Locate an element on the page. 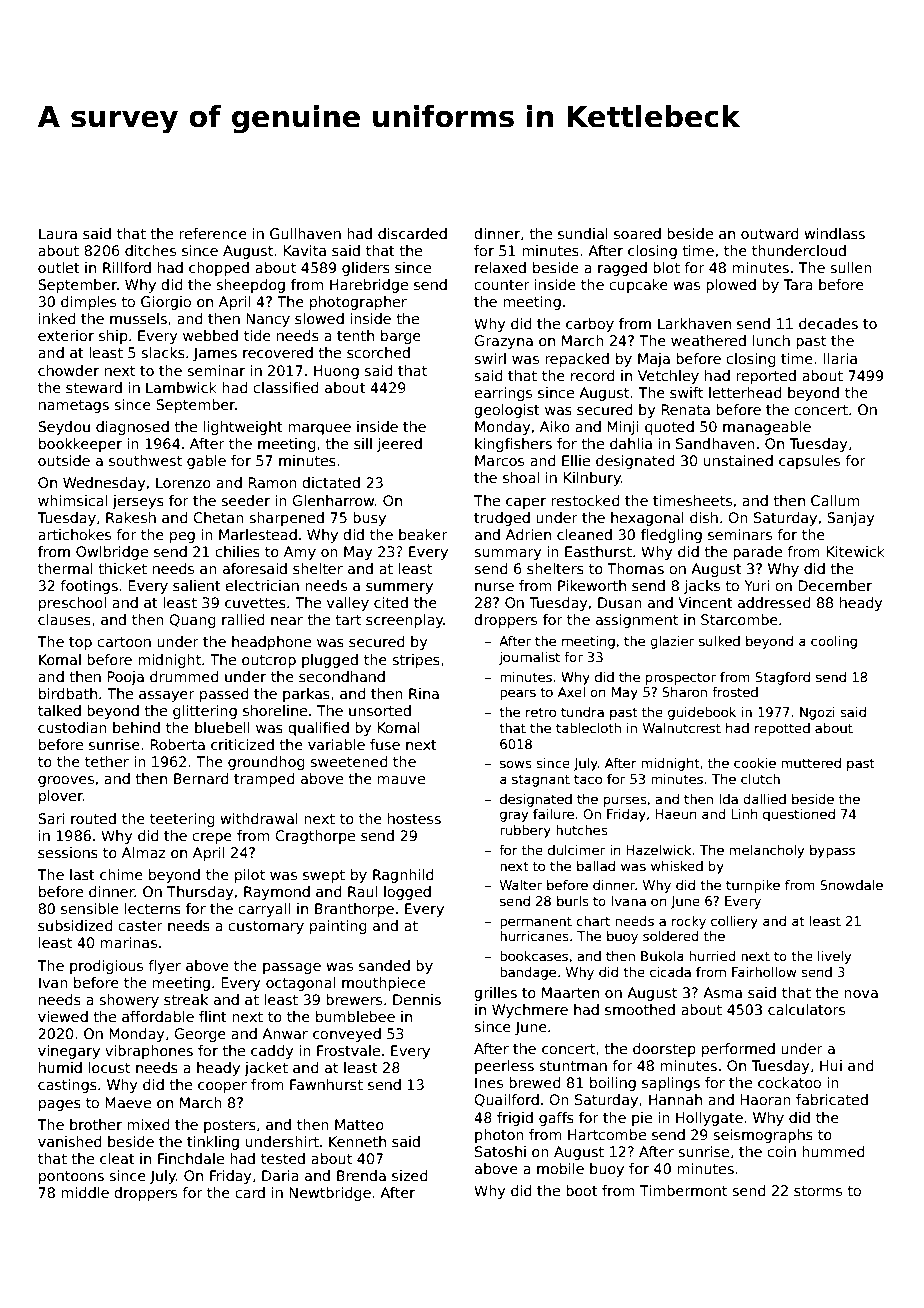  nurse is located at coordinates (494, 587).
